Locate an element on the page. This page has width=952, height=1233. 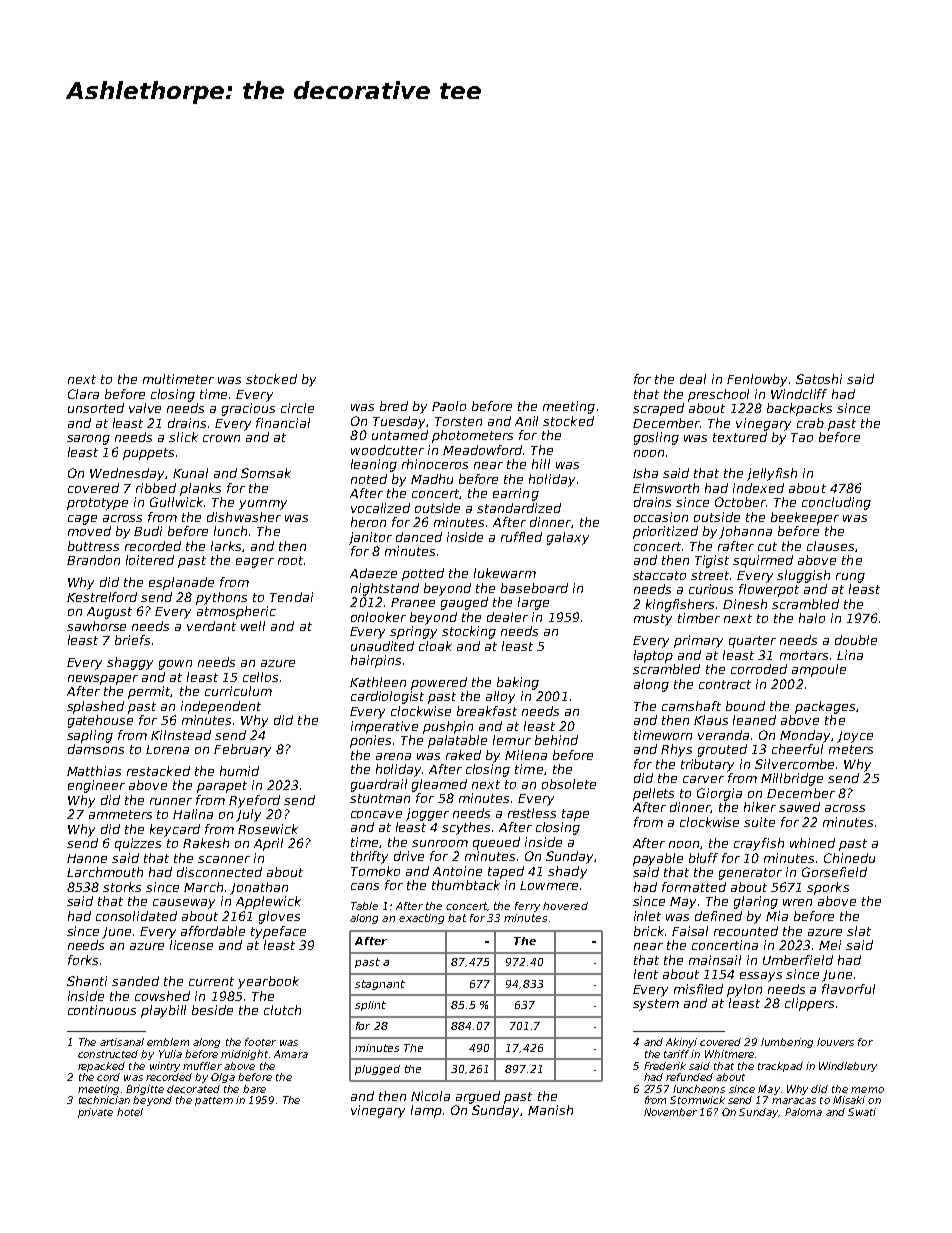
Rhys is located at coordinates (676, 750).
